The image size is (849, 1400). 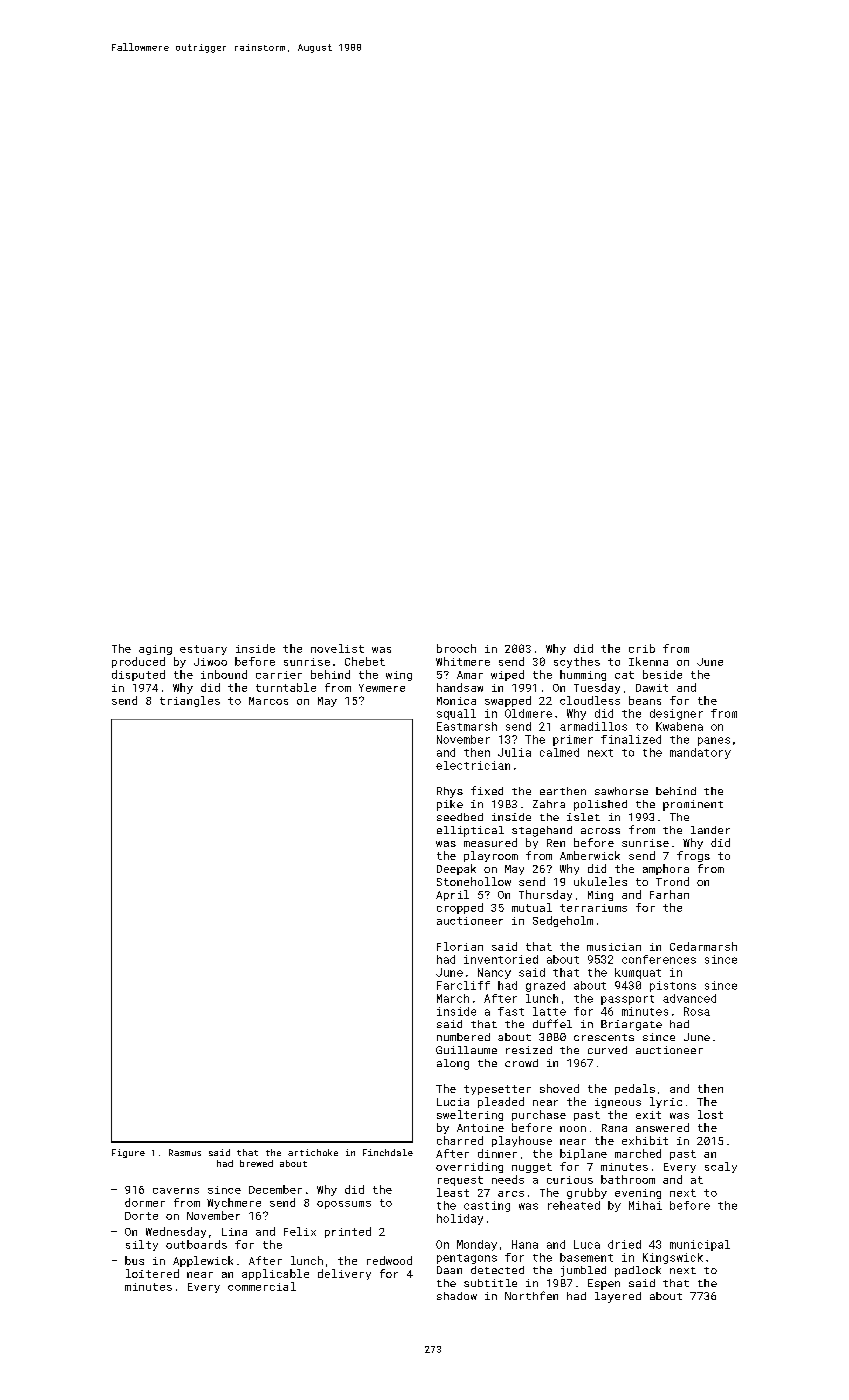 I want to click on estuary, so click(x=203, y=650).
